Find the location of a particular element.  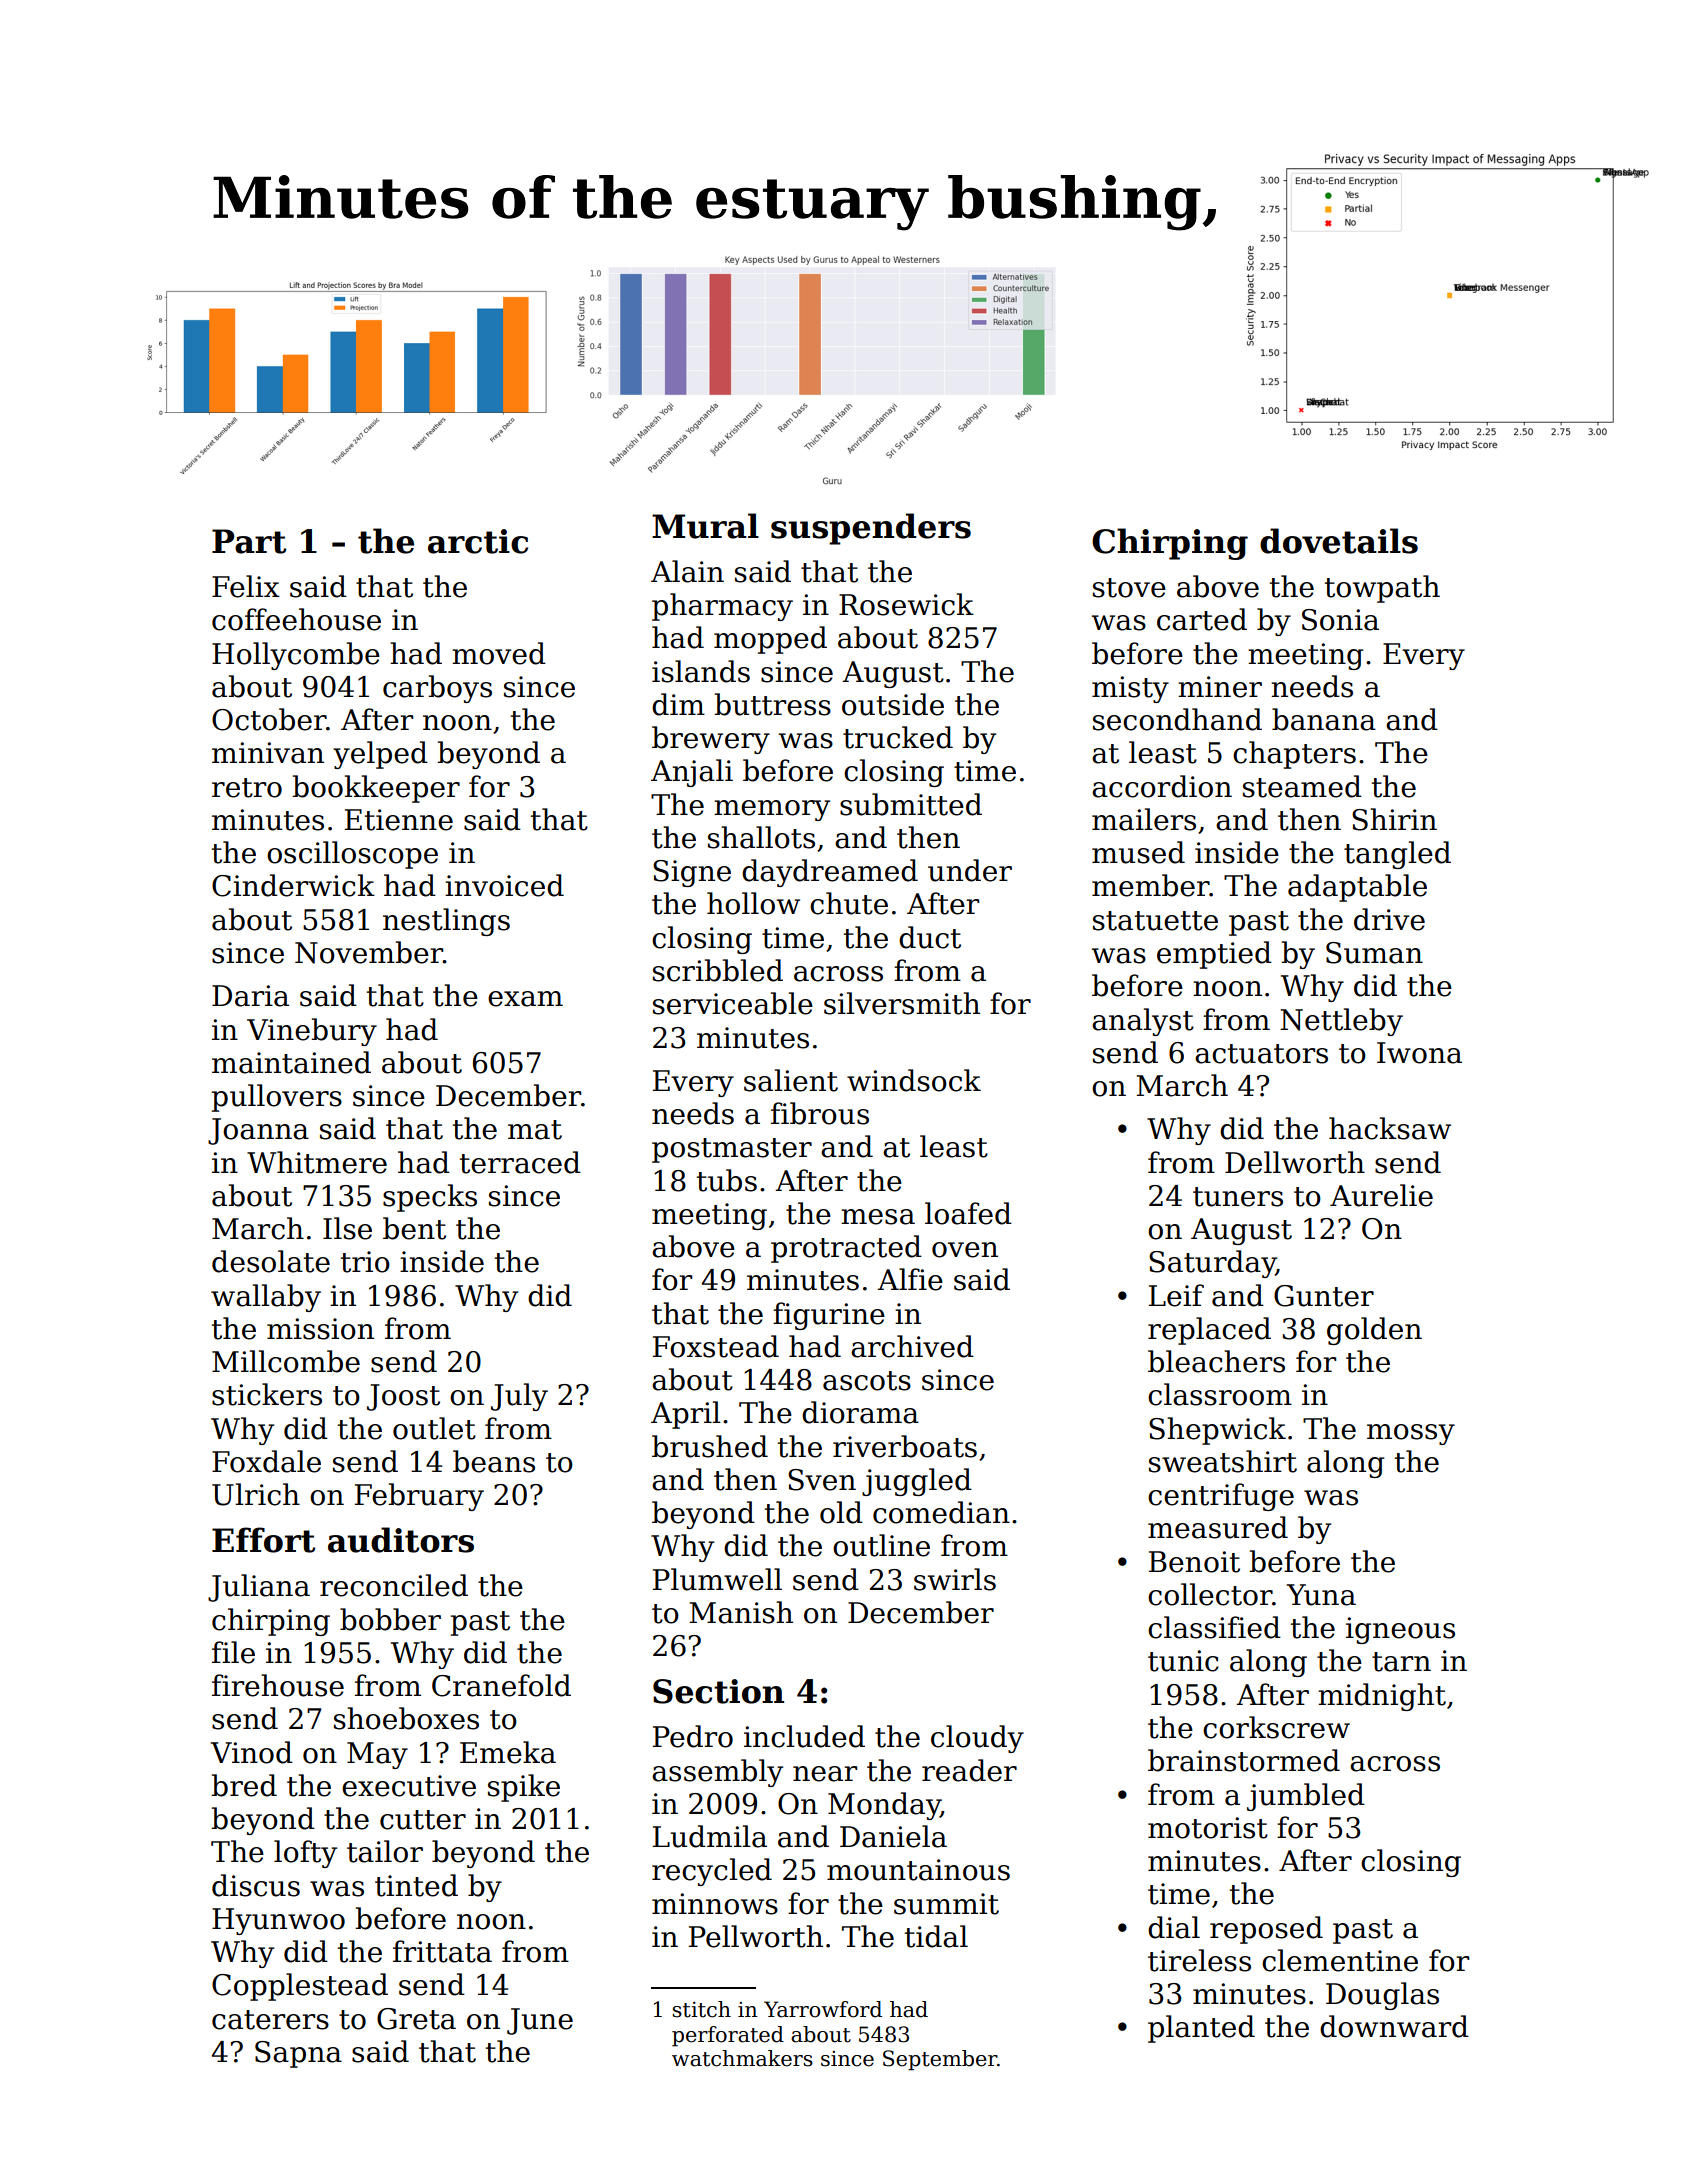

serviceable is located at coordinates (733, 1003).
